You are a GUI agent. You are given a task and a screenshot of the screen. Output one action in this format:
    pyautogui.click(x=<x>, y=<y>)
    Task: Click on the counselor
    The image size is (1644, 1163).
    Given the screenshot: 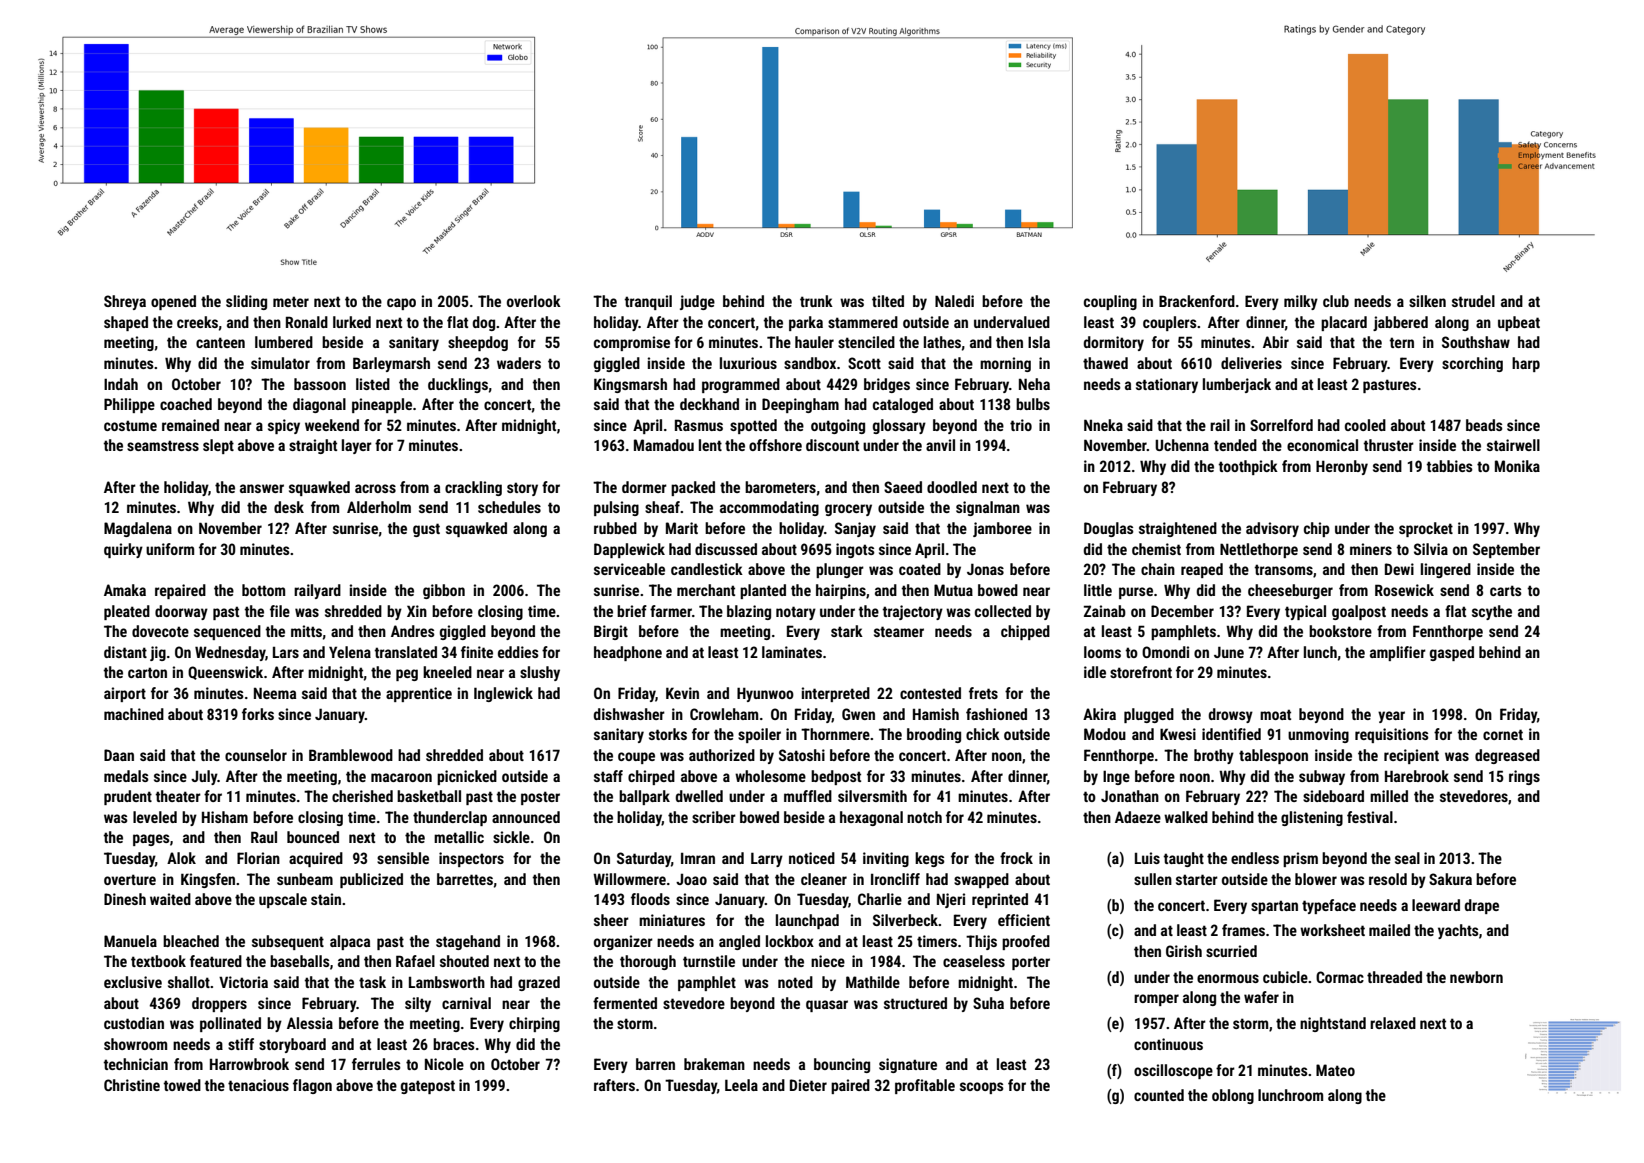 What is the action you would take?
    pyautogui.click(x=256, y=755)
